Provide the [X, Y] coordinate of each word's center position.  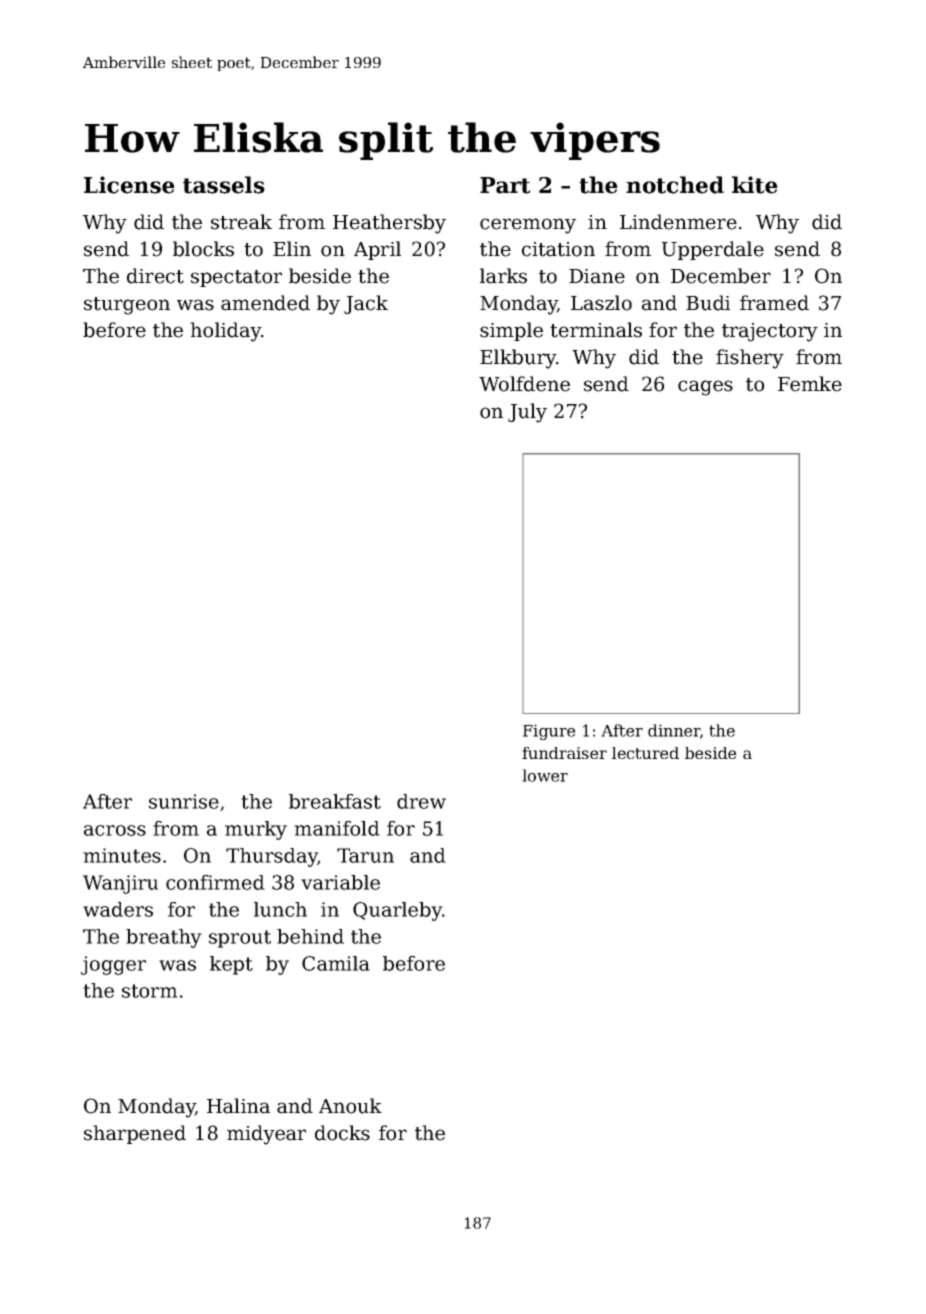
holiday [225, 332]
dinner [674, 730]
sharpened [135, 1134]
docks [342, 1133]
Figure [549, 732]
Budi [708, 303]
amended [265, 303]
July [527, 413]
